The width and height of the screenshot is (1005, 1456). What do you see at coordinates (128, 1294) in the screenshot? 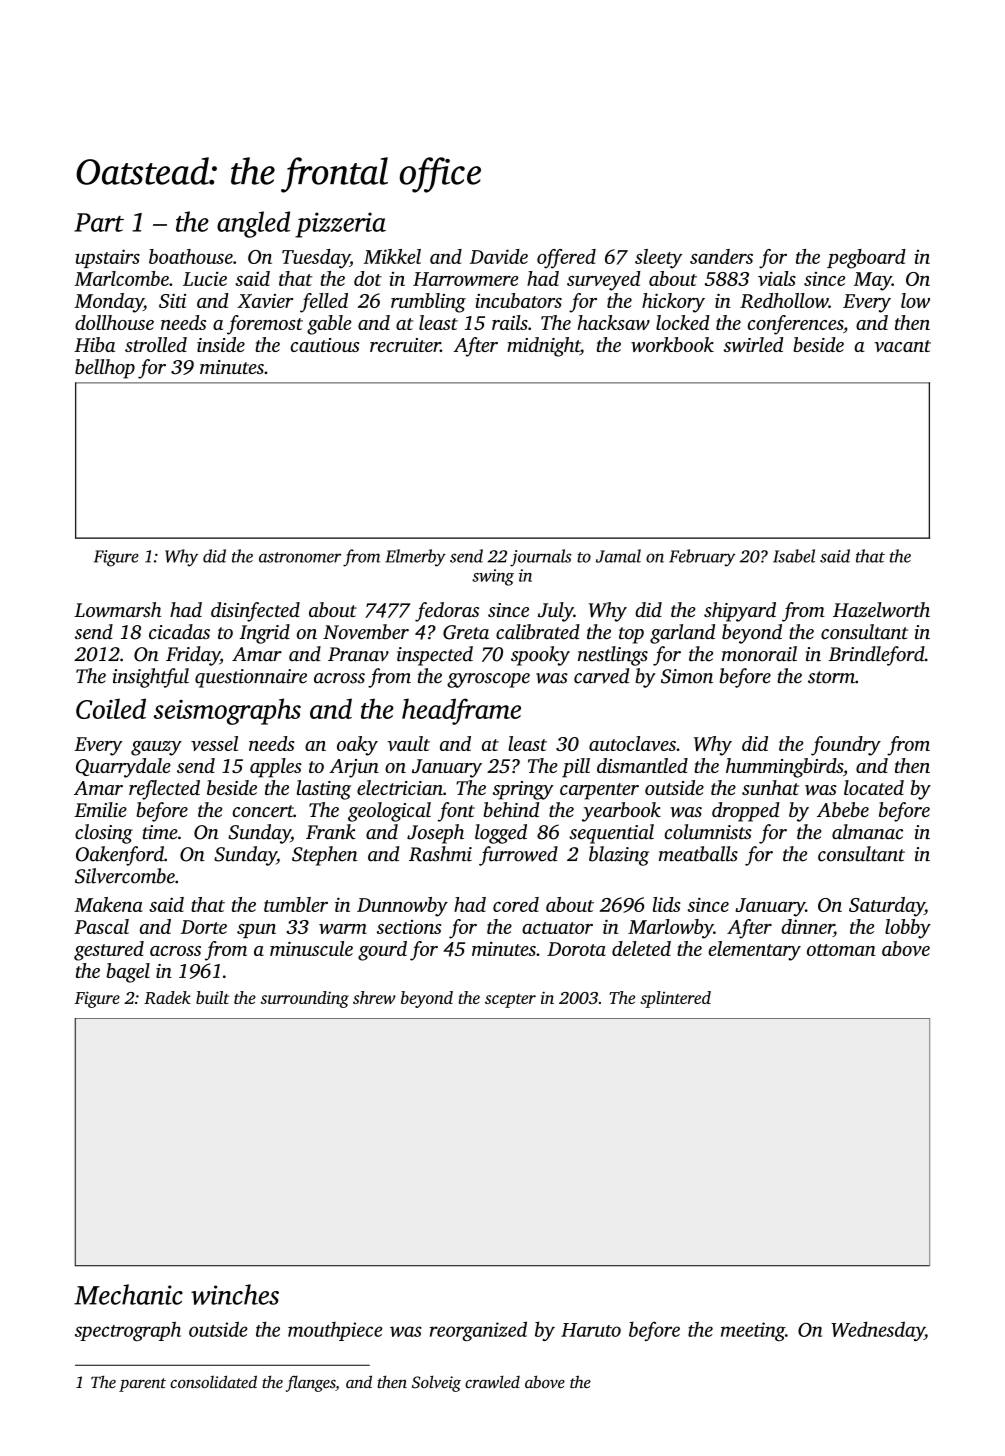
I see `Mechanic` at bounding box center [128, 1294].
